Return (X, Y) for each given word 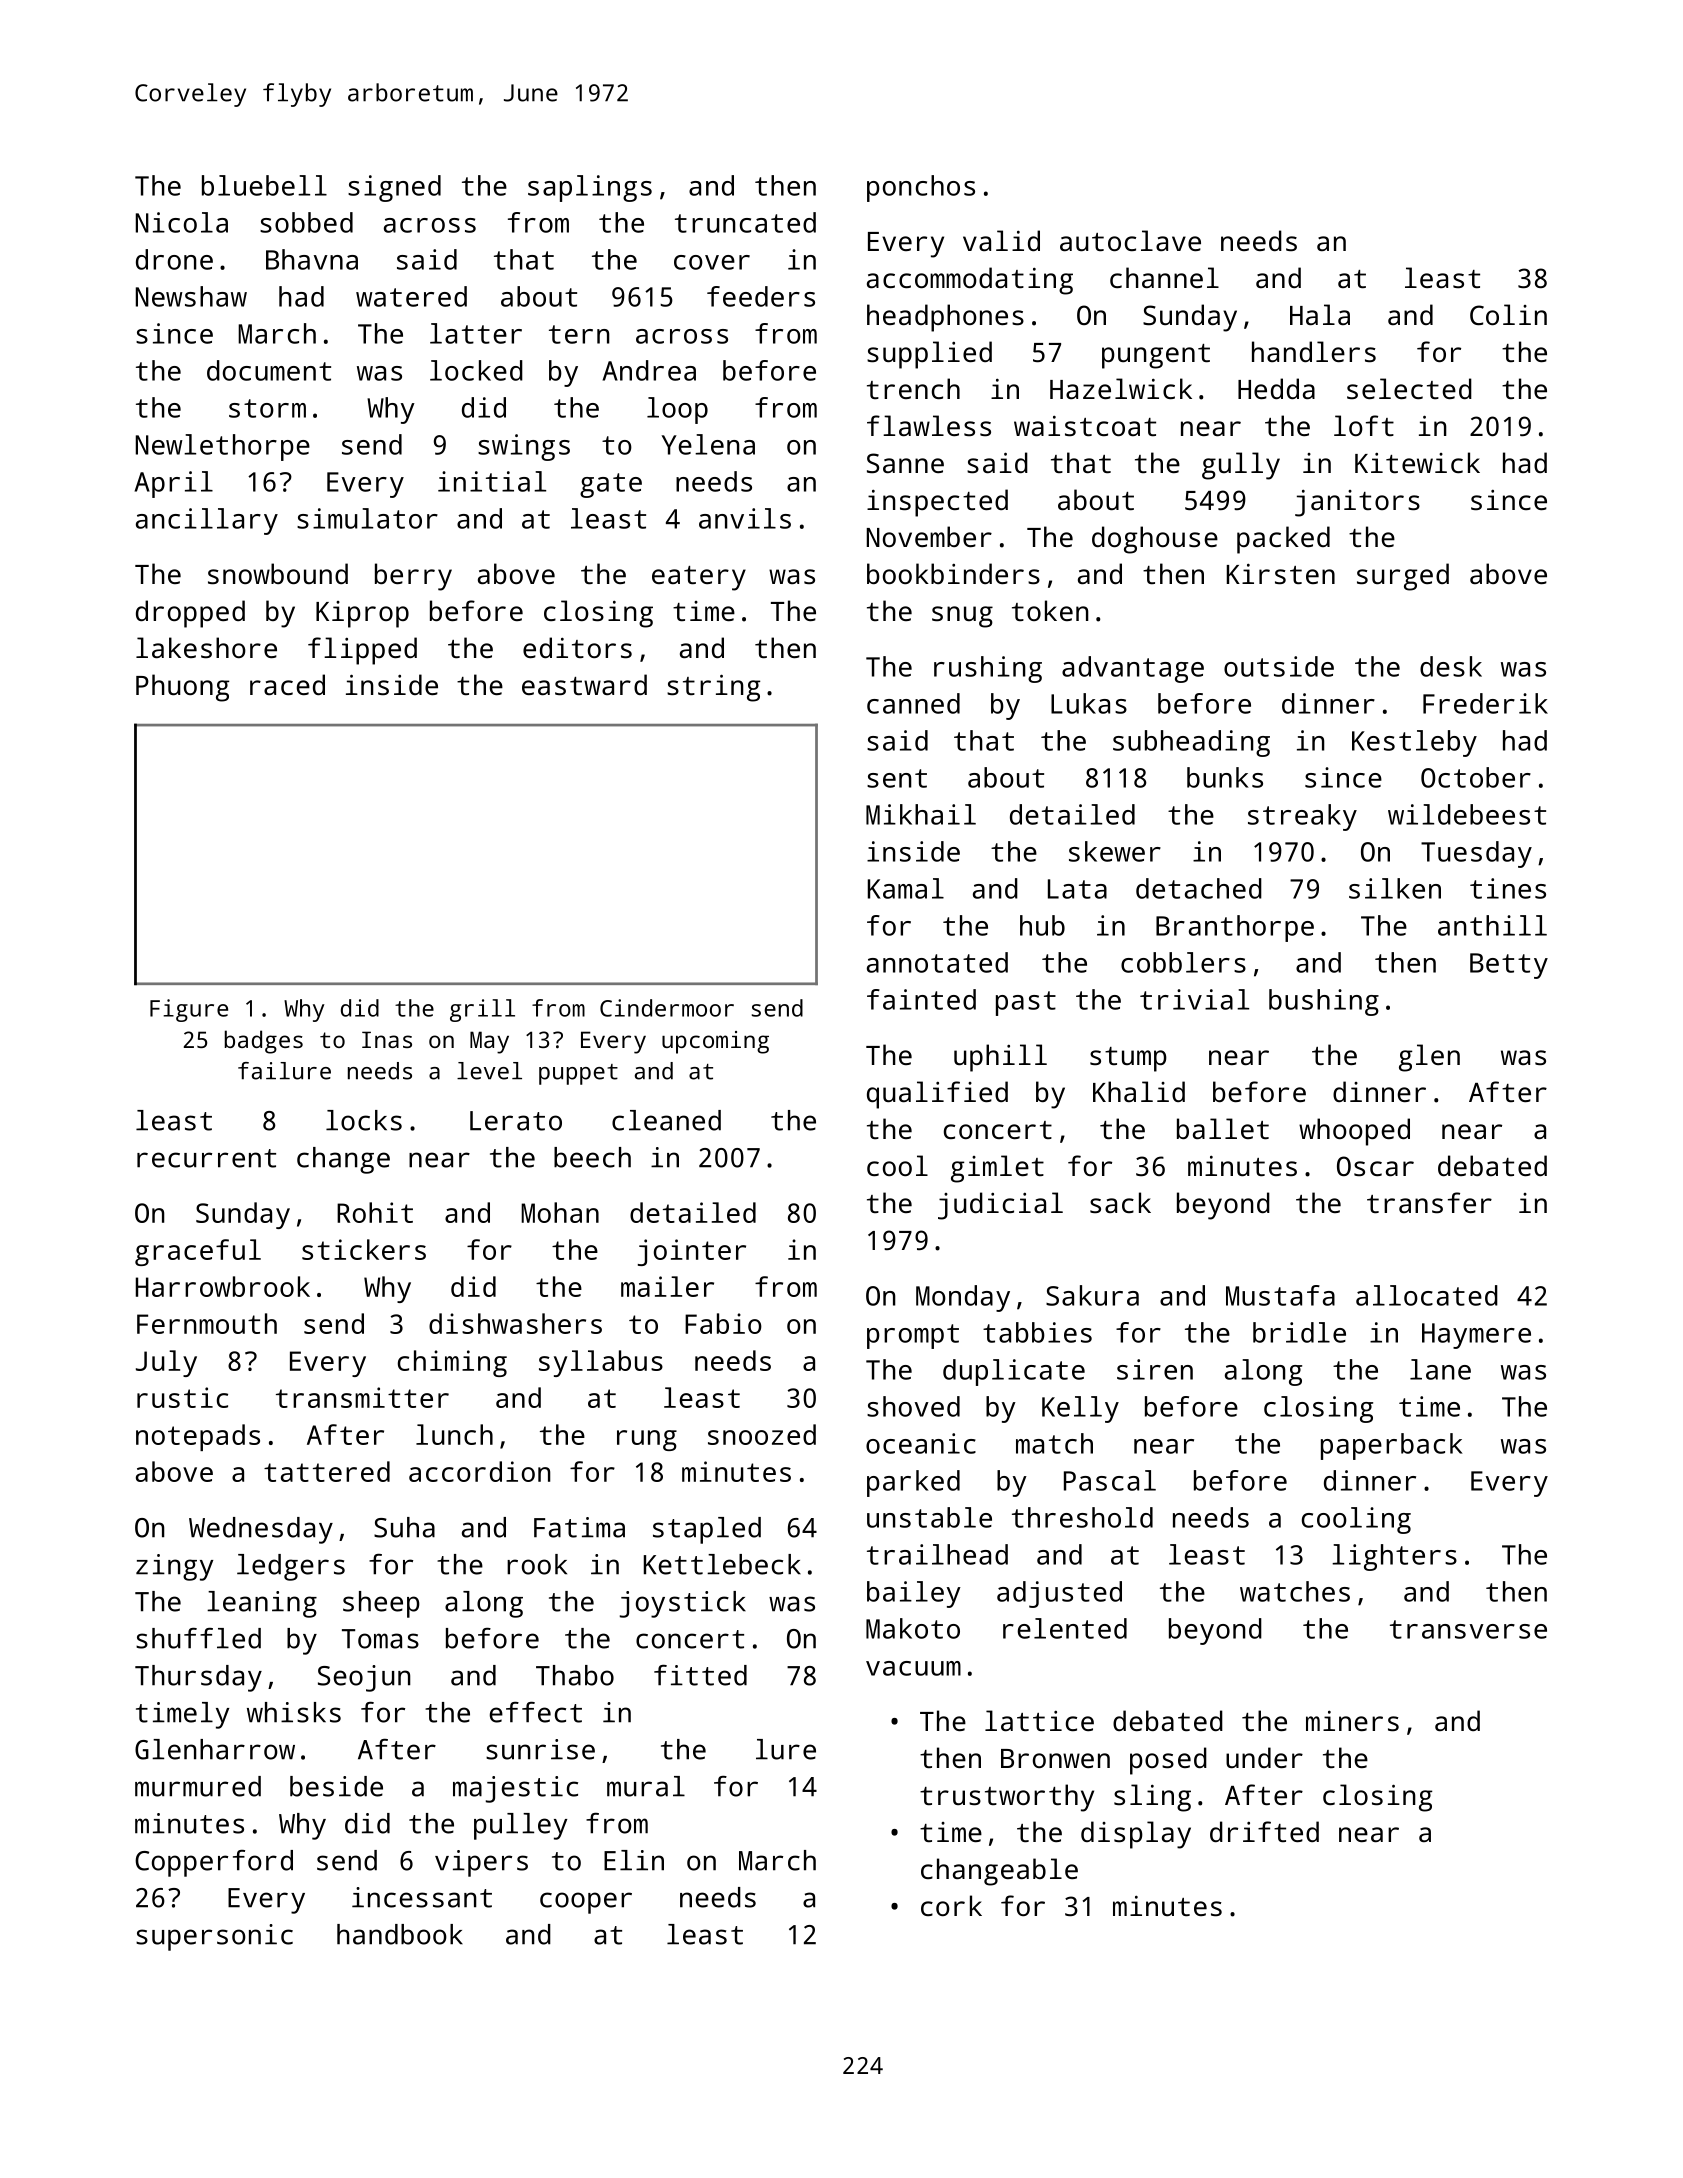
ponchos (921, 188)
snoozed (762, 1434)
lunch (454, 1434)
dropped (190, 614)
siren (1155, 1369)
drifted (1264, 1831)
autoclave (1130, 240)
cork (951, 1905)
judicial (1000, 1206)
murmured (198, 1786)
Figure (189, 1010)
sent (897, 778)
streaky (1302, 817)
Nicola (182, 222)
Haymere (1476, 1336)
